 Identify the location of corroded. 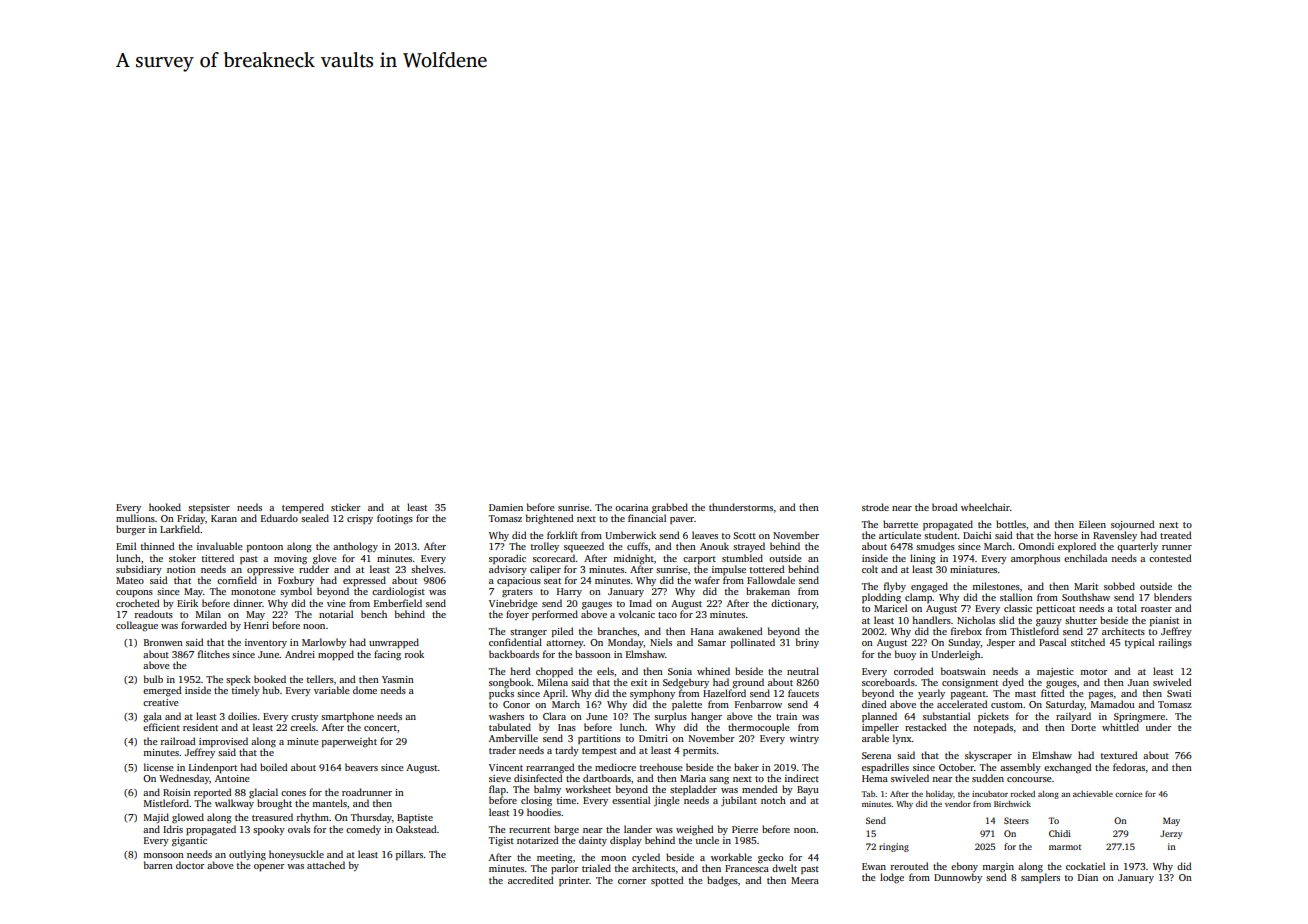
(914, 671).
